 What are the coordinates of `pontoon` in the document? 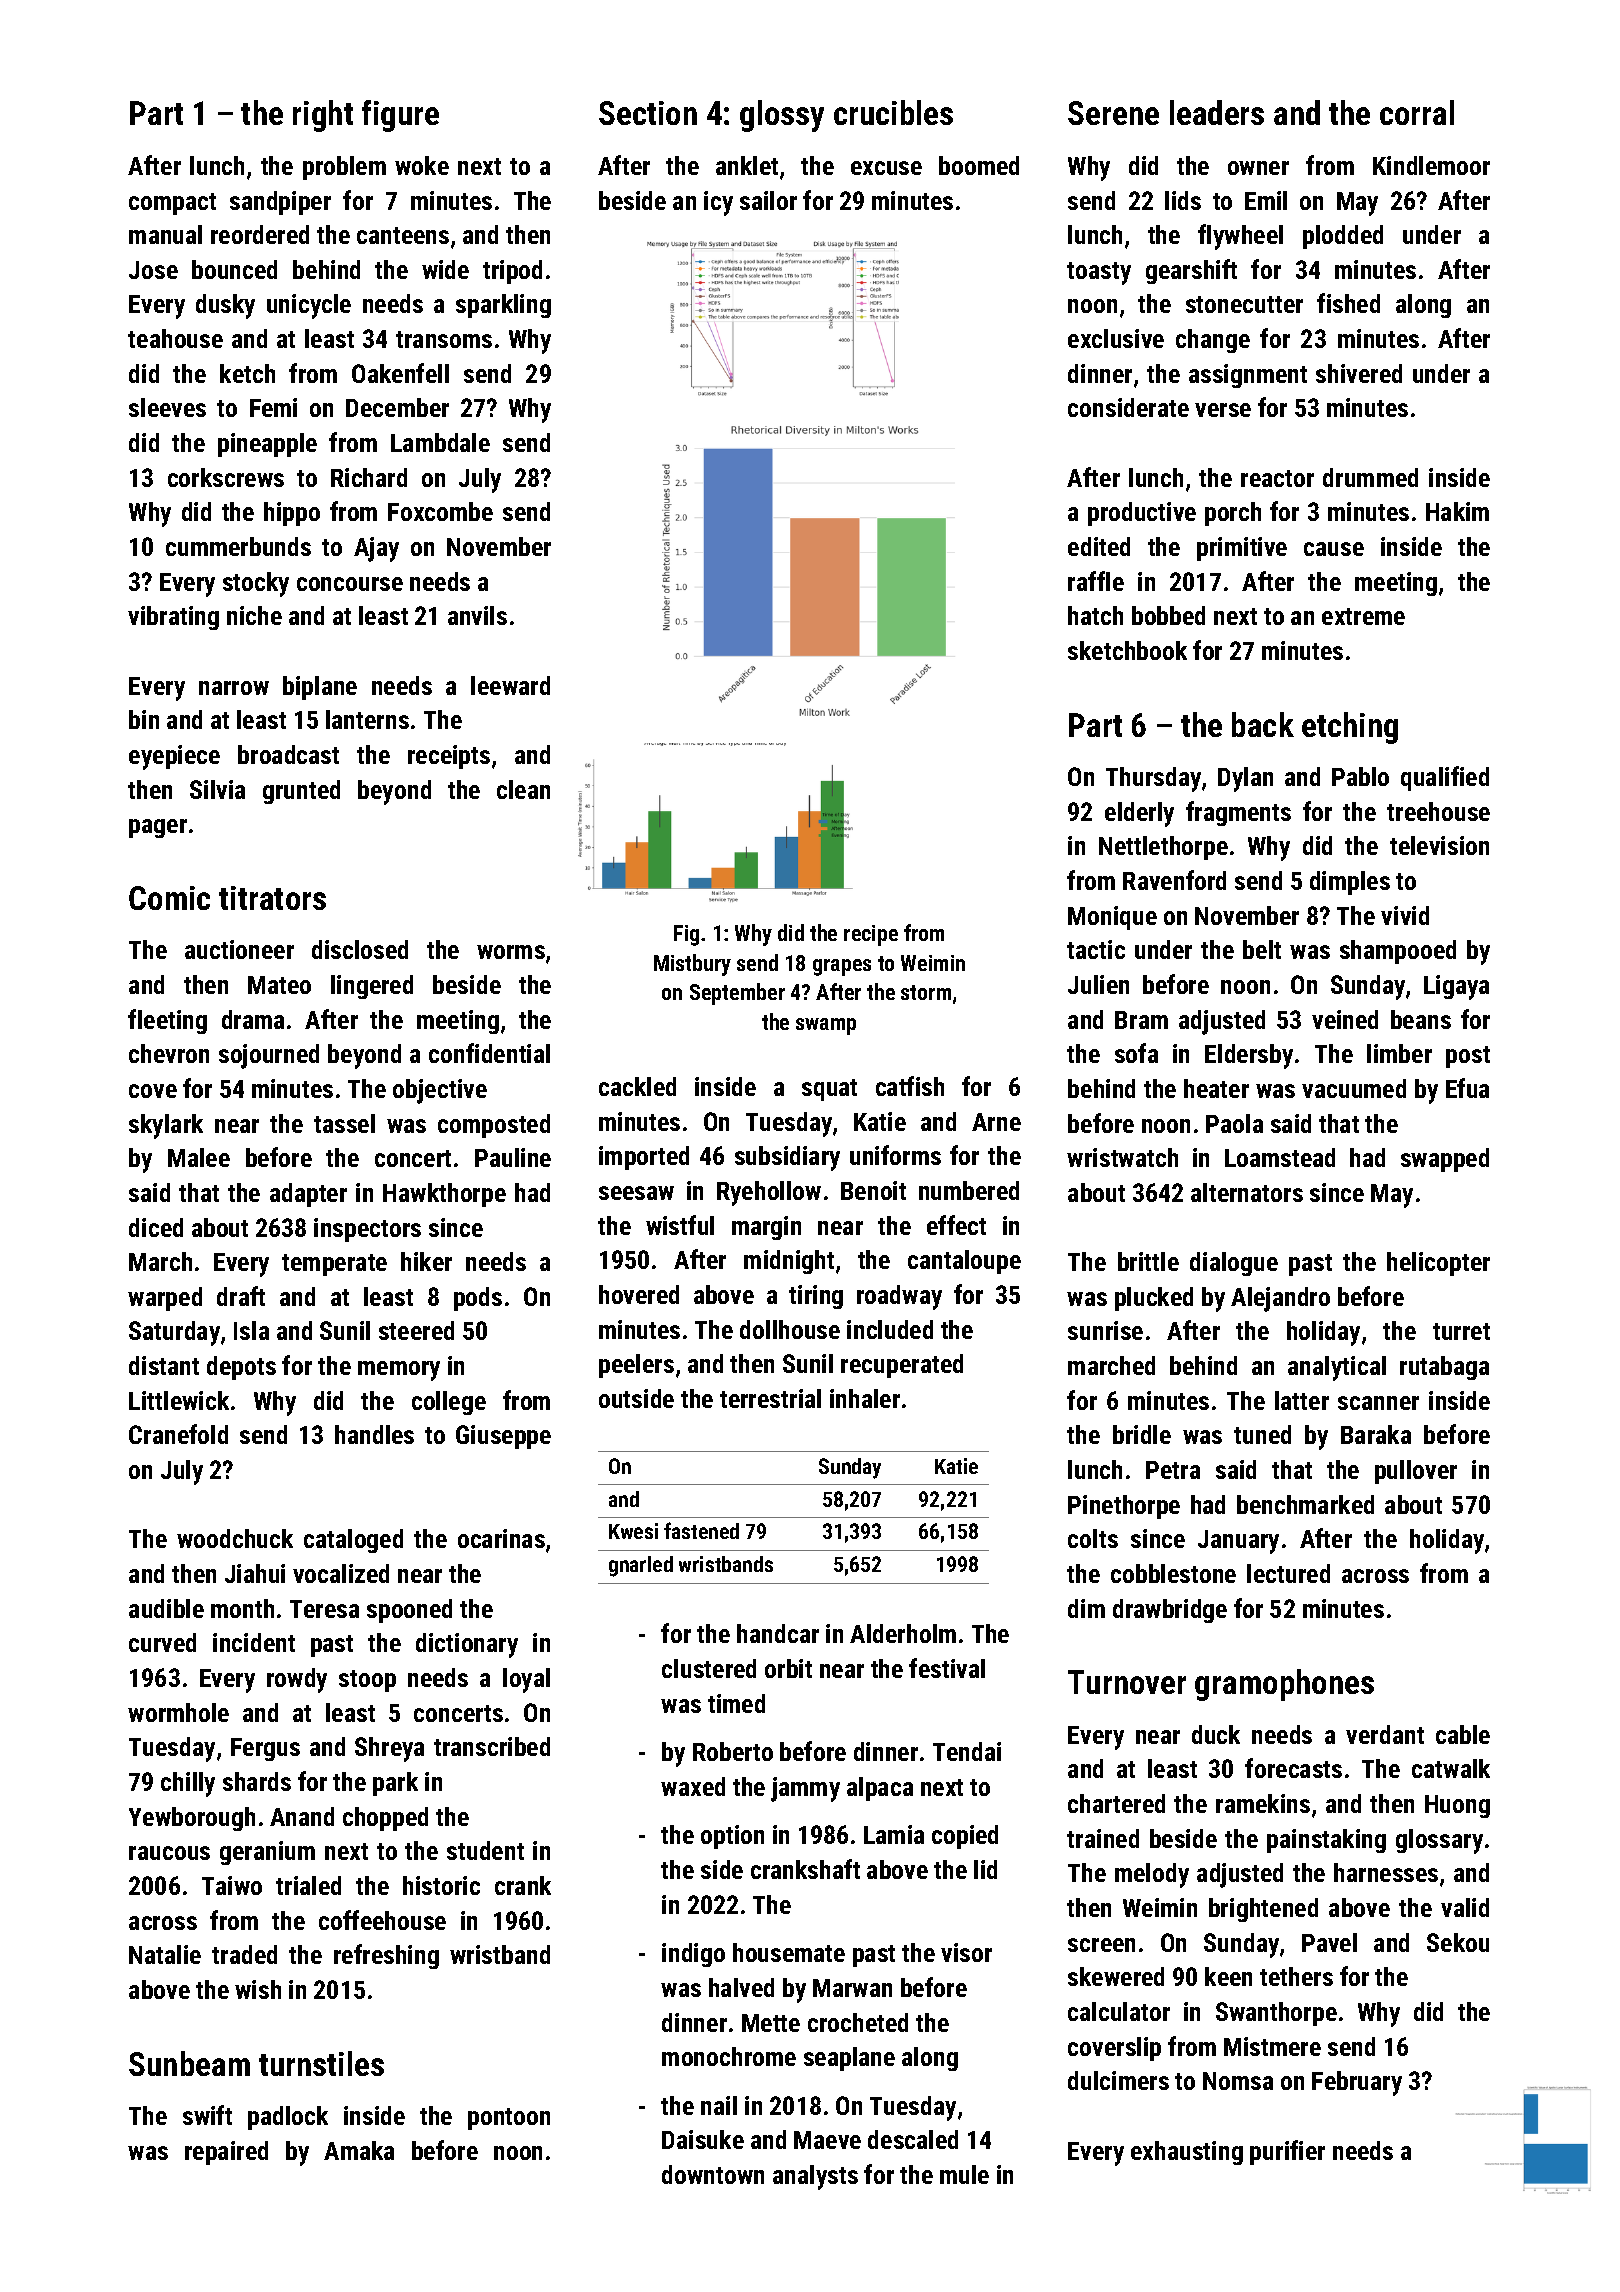 It's located at (509, 2119).
